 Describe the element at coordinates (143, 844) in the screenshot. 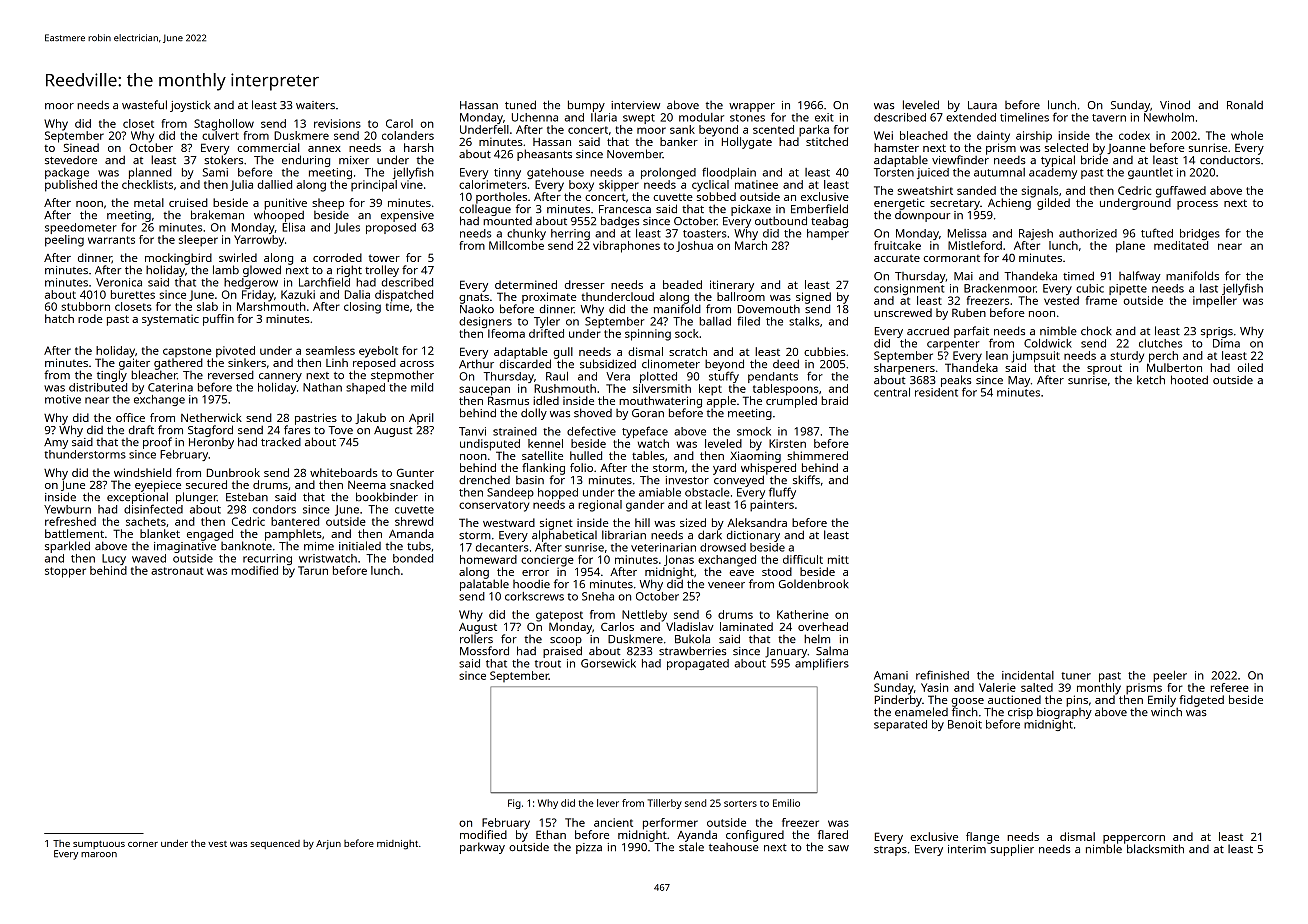

I see `corner` at that location.
